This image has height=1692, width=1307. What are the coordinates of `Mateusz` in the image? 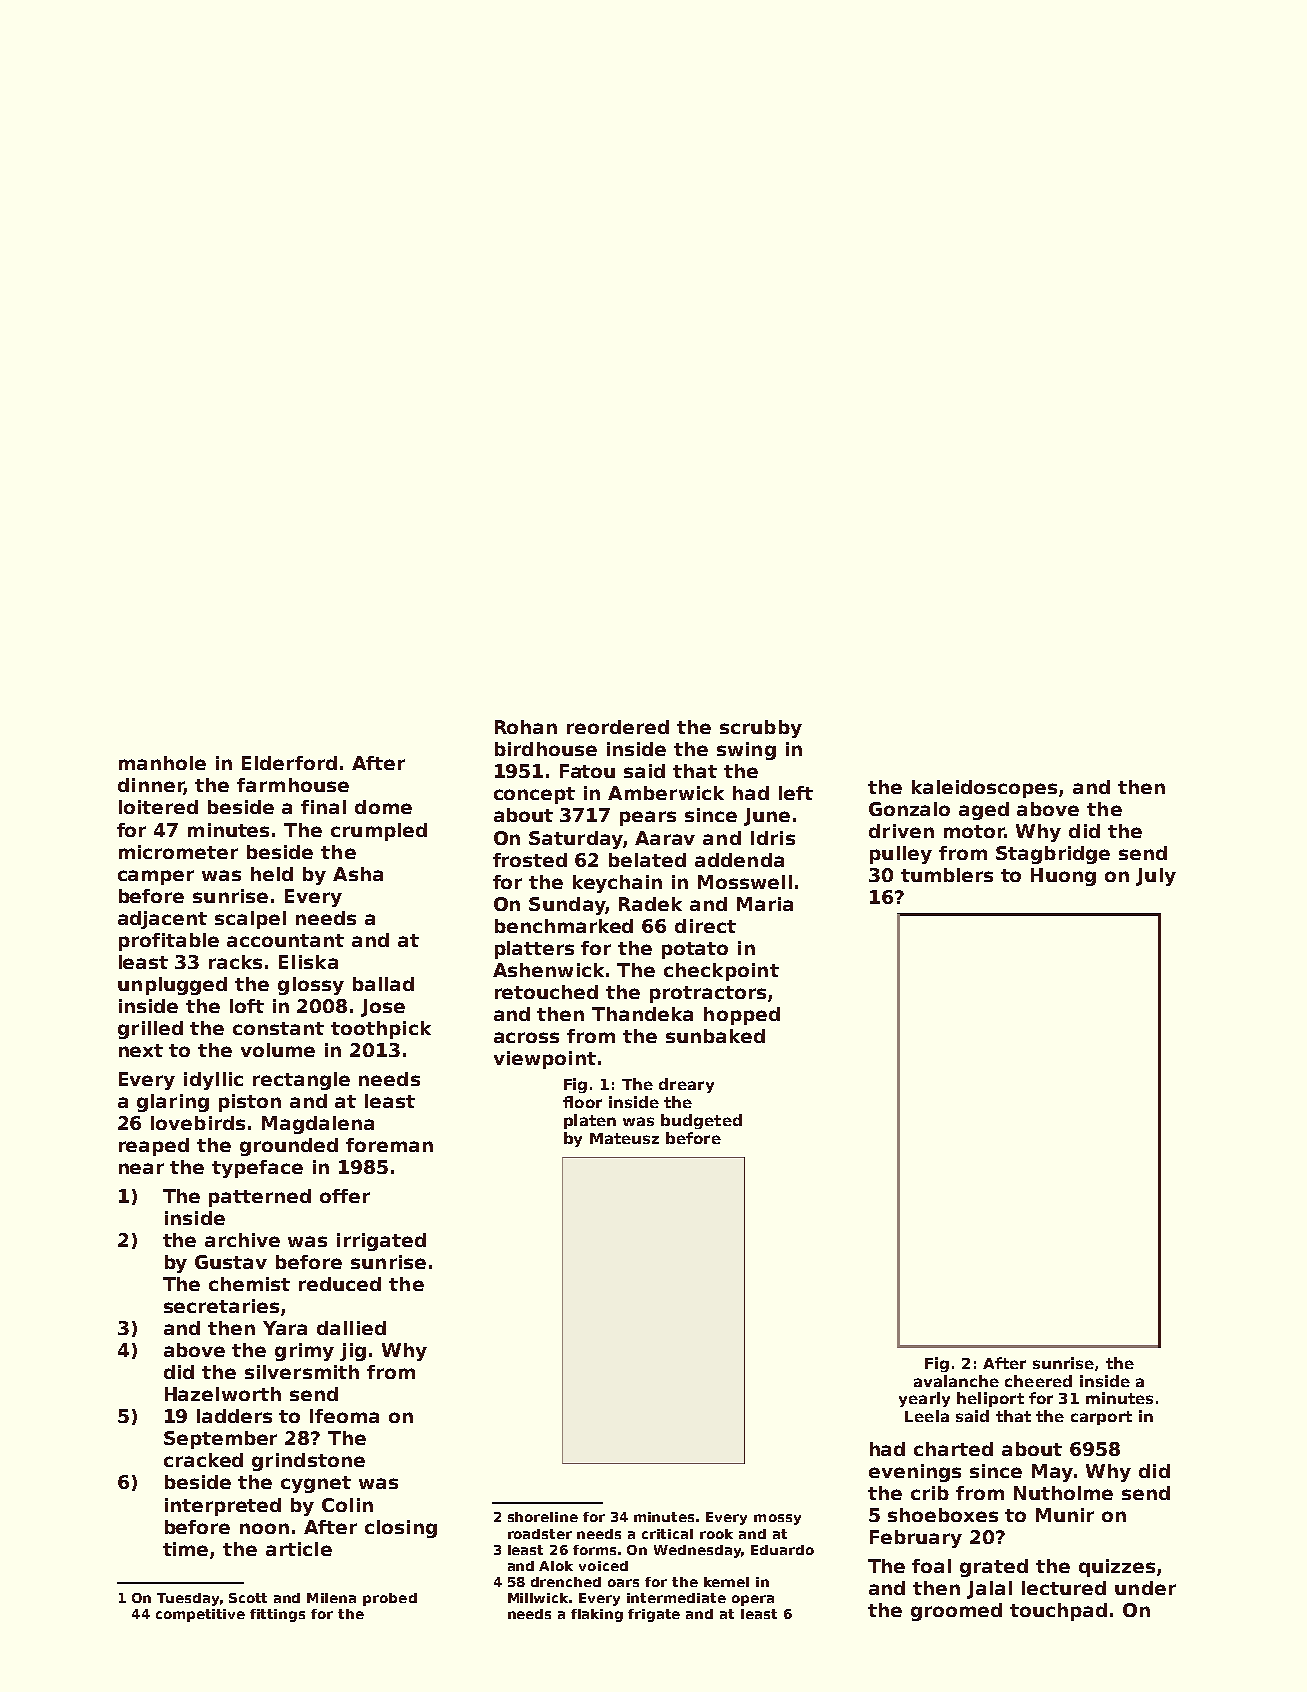 It's located at (624, 1138).
